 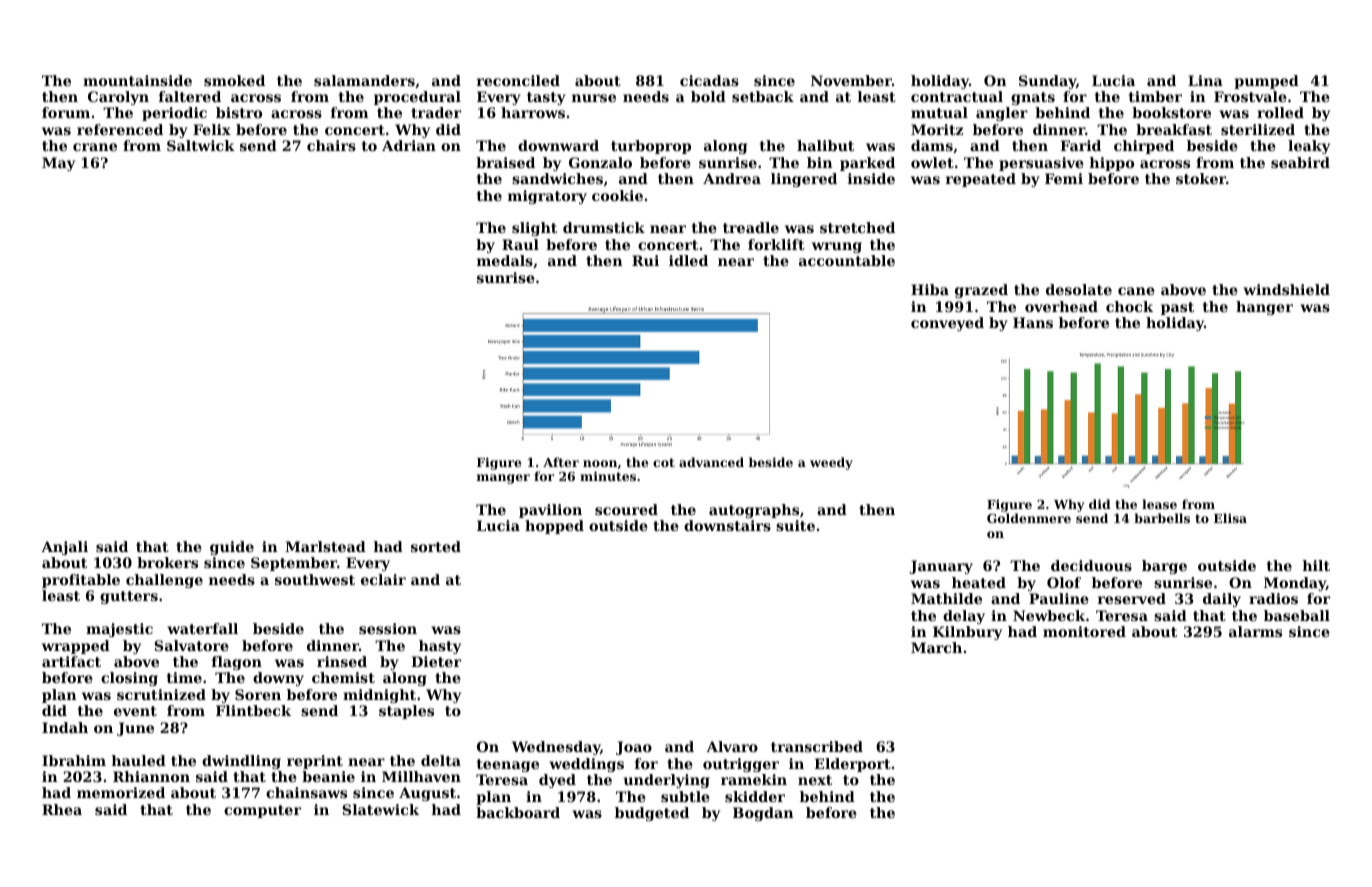 What do you see at coordinates (847, 260) in the page?
I see `accountable` at bounding box center [847, 260].
